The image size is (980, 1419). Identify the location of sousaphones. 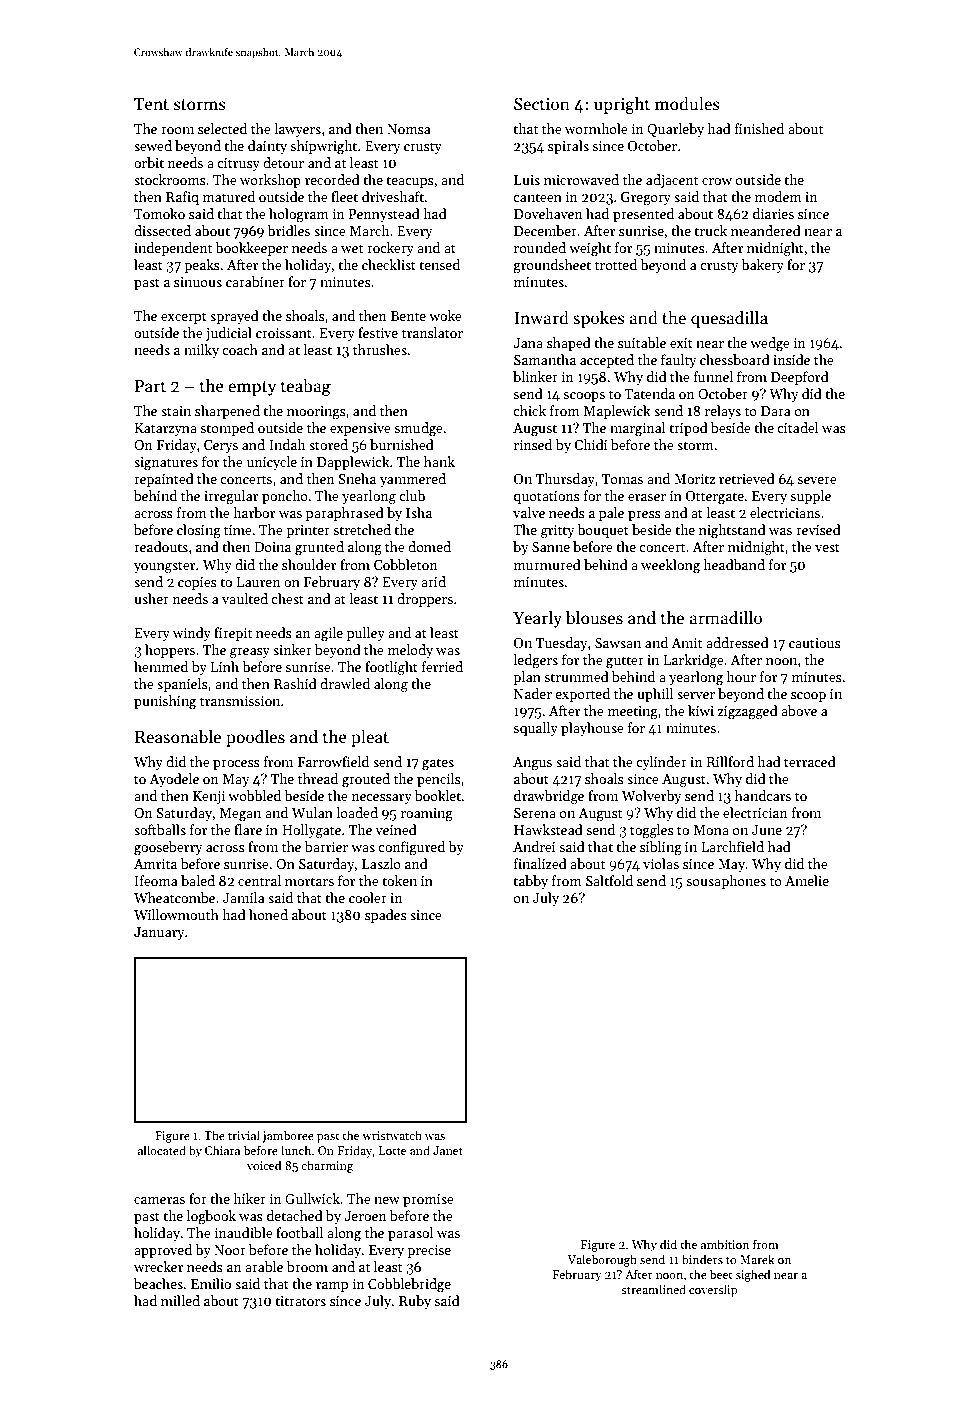
(726, 882).
